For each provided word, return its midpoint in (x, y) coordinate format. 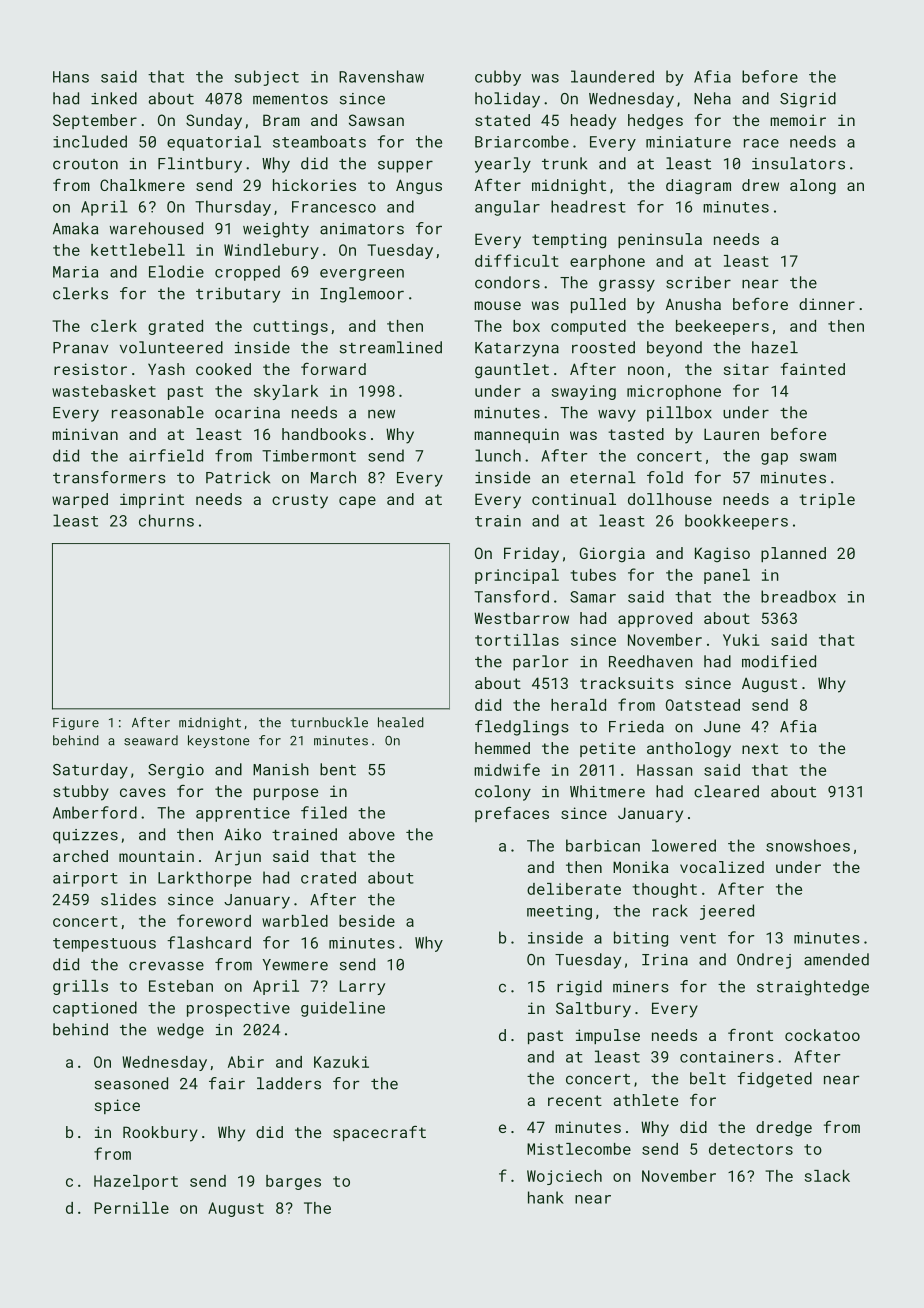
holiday (507, 100)
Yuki (741, 640)
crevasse (166, 966)
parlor (540, 663)
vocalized (722, 867)
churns (166, 520)
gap (774, 459)
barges (293, 1182)
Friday (531, 555)
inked (114, 98)
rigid (579, 988)
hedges (655, 122)
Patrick (238, 477)
